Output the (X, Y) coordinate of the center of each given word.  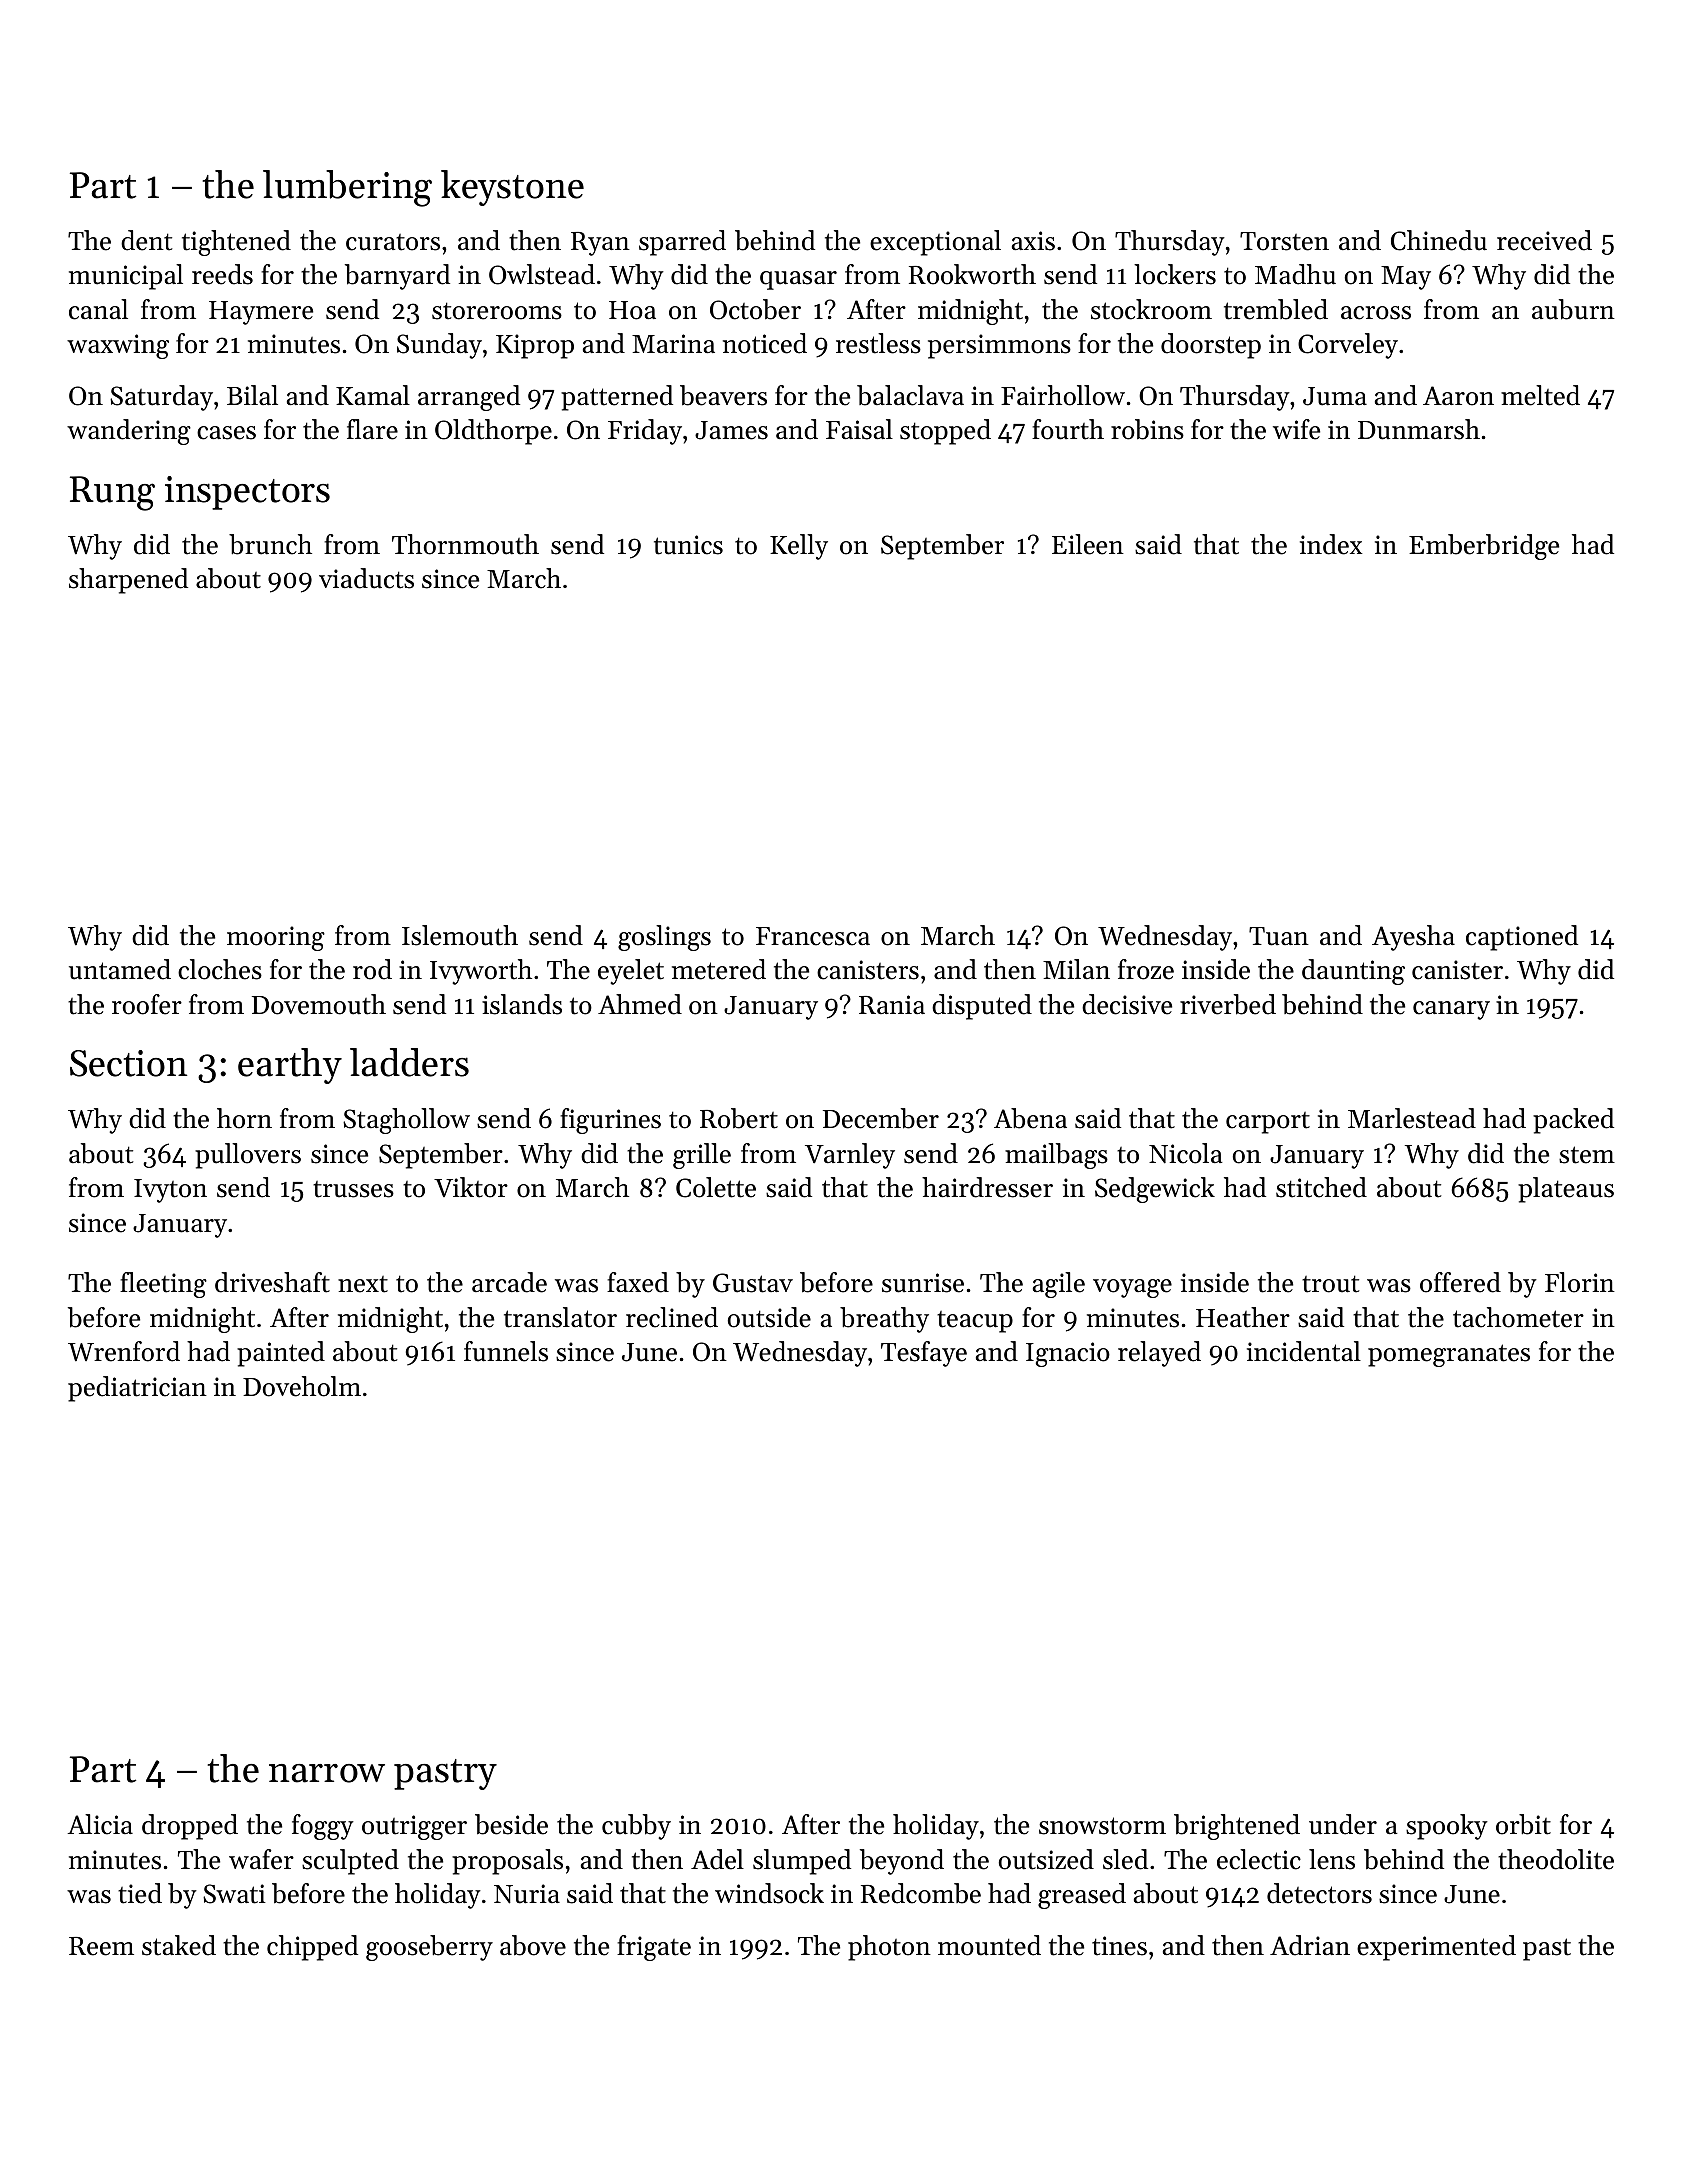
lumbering (347, 188)
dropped (190, 1827)
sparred (682, 243)
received (1544, 240)
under (1343, 1824)
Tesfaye (924, 1354)
